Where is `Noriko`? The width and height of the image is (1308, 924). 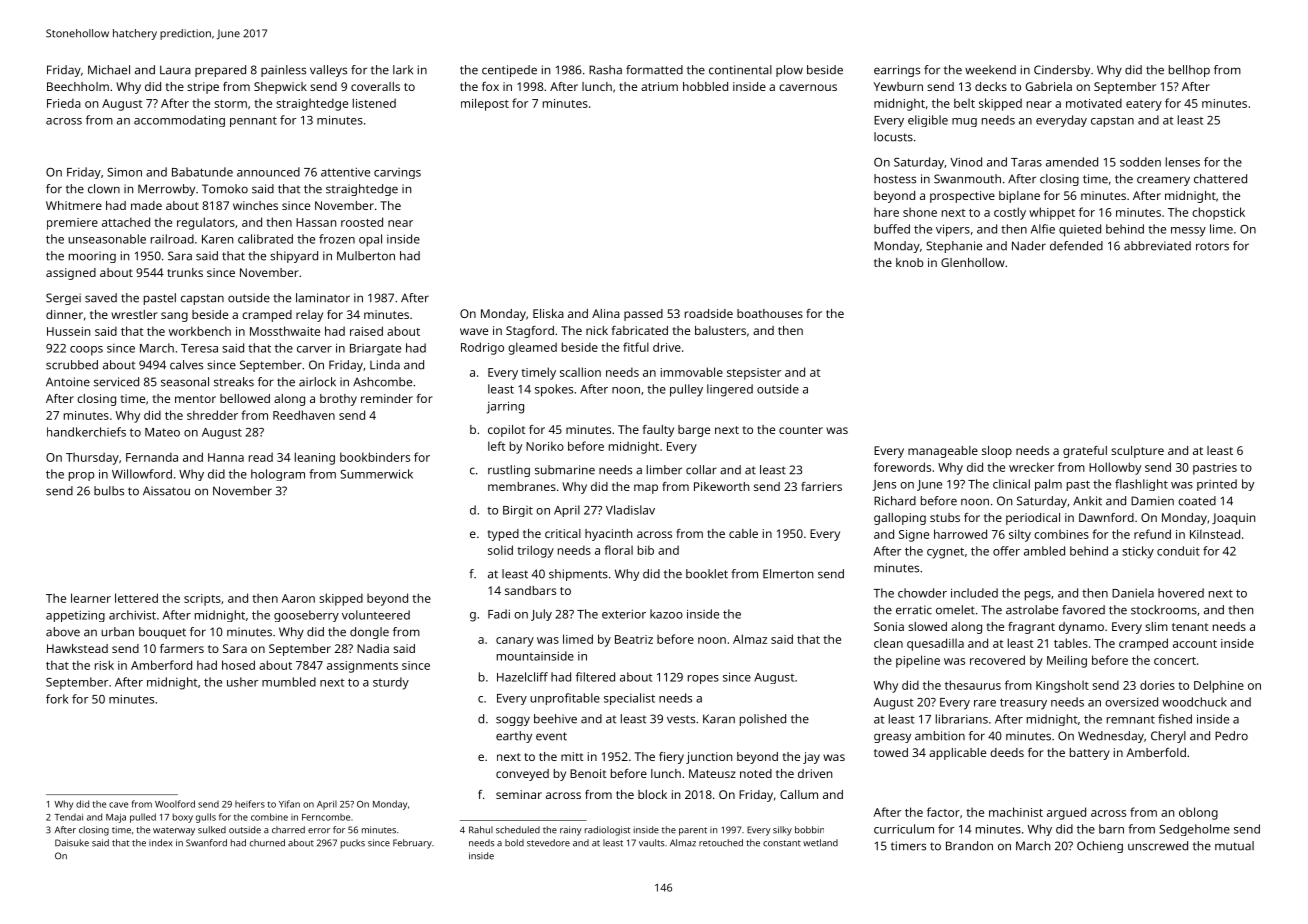 Noriko is located at coordinates (545, 446).
